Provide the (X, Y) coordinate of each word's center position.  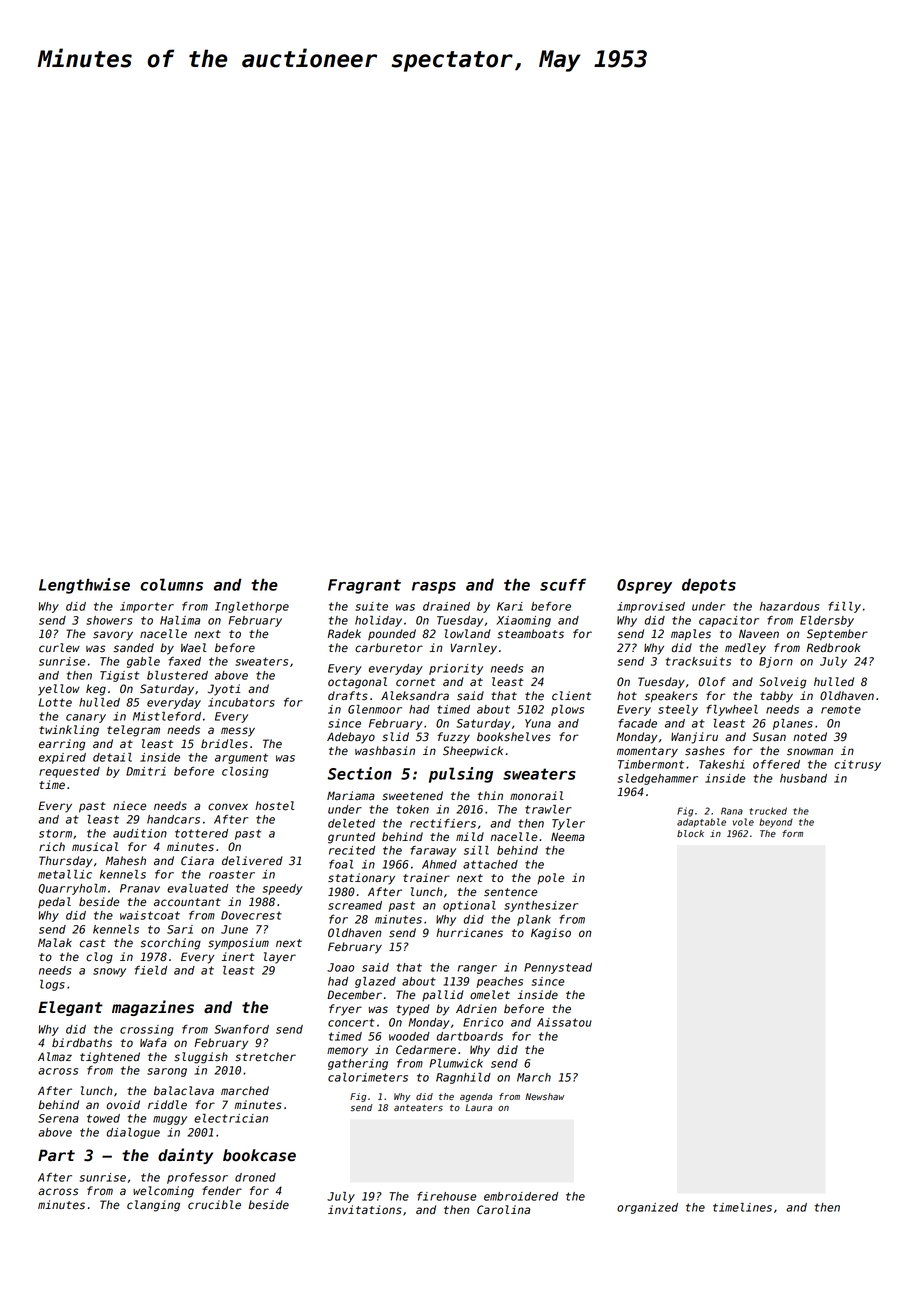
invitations (365, 1210)
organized (647, 1208)
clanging (153, 1206)
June (234, 929)
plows (567, 710)
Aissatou (564, 1022)
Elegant (70, 1008)
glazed (375, 982)
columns (171, 584)
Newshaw (544, 1096)
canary (86, 718)
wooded (409, 1036)
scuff (563, 584)
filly (844, 607)
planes (793, 724)
